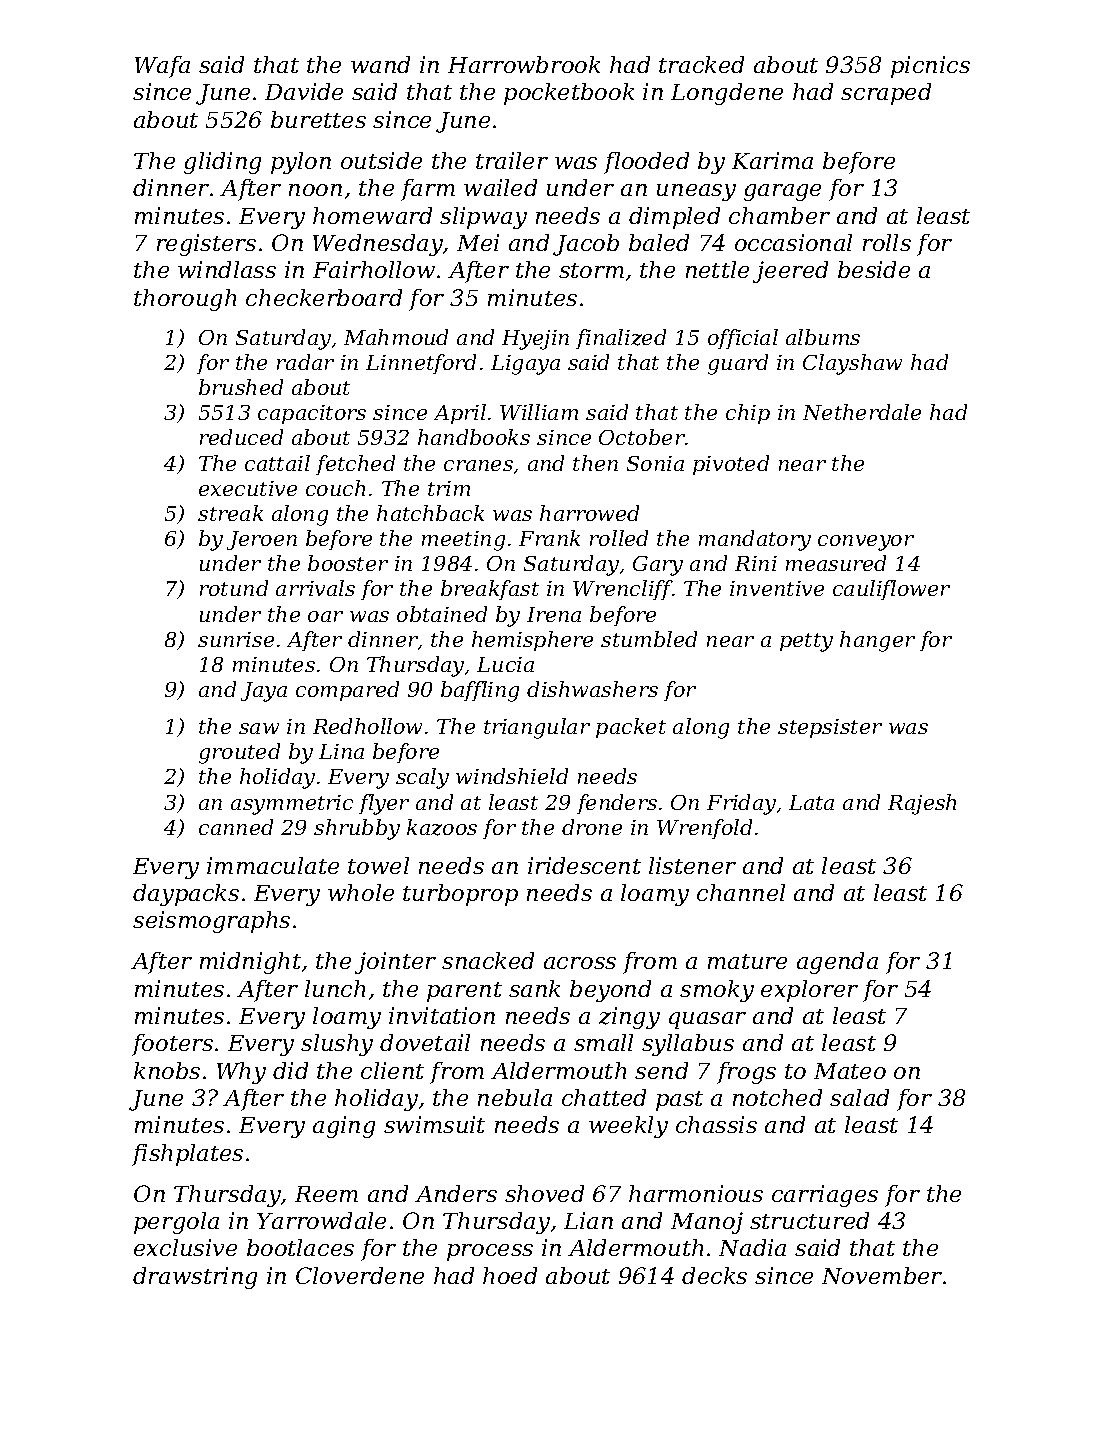 This screenshot has width=1106, height=1432. I want to click on seismographs, so click(211, 922).
